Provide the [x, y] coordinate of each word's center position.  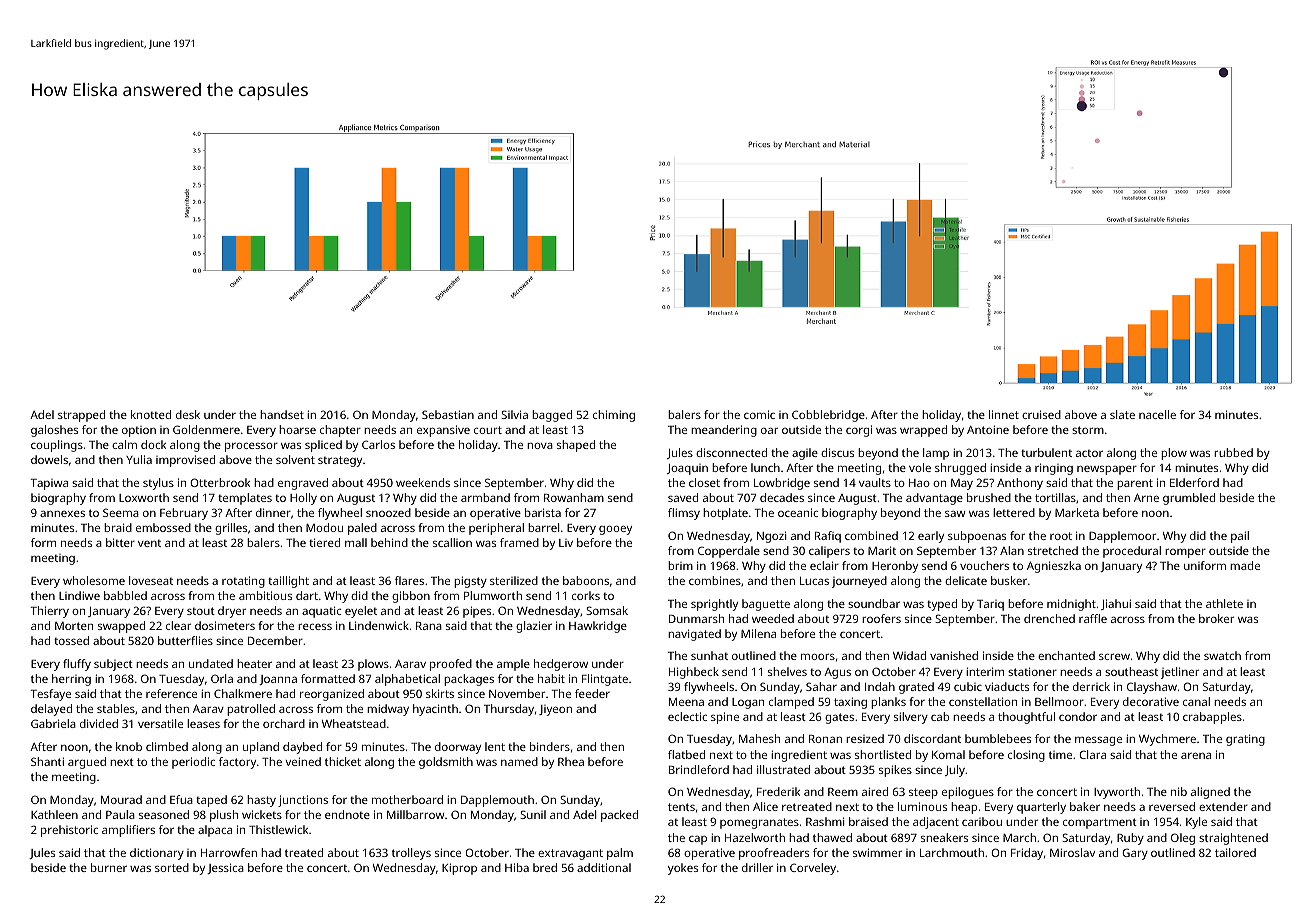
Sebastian [448, 414]
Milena [758, 633]
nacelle [1157, 414]
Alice [765, 806]
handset [282, 414]
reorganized [332, 695]
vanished [954, 655]
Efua [181, 799]
